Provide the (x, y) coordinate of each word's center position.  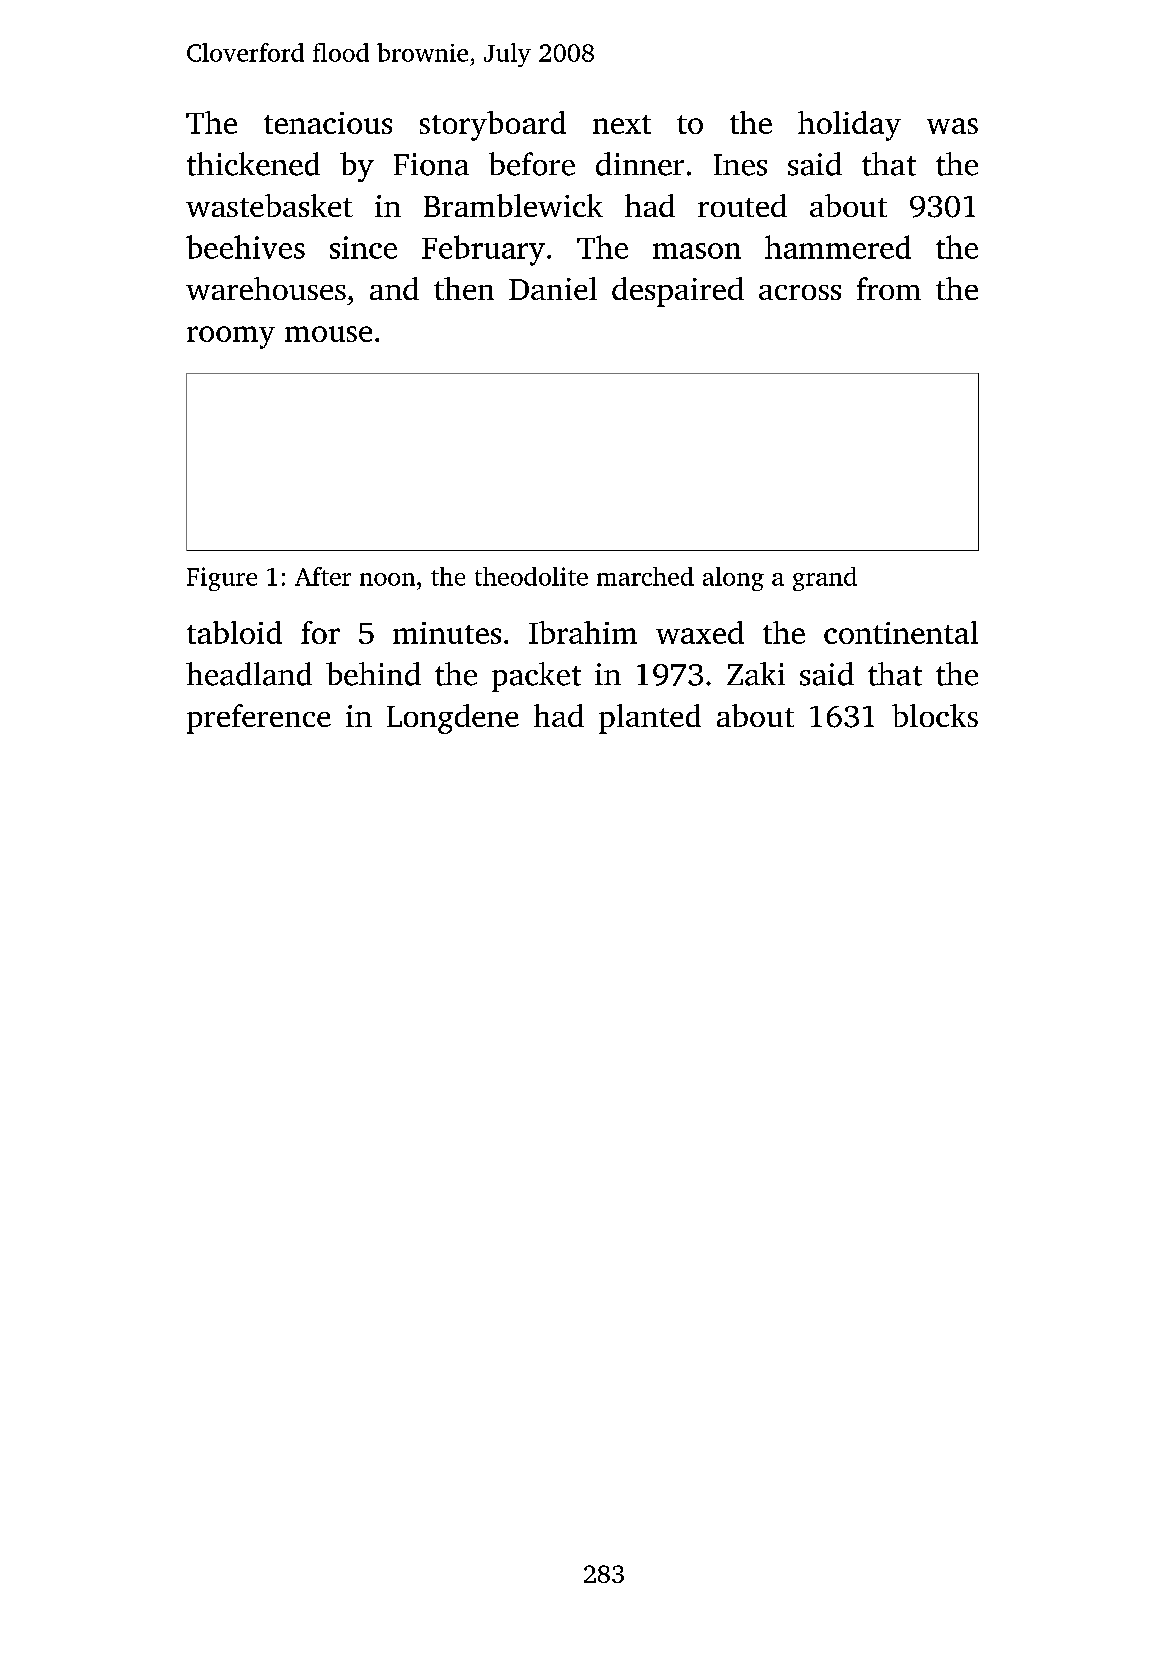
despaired (678, 292)
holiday (849, 126)
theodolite (531, 576)
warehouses (266, 288)
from (889, 288)
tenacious (328, 123)
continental (901, 632)
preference (259, 719)
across (800, 292)
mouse (328, 334)
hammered (838, 247)
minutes (447, 633)
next (622, 124)
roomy (231, 337)
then (464, 288)
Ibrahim (583, 632)
